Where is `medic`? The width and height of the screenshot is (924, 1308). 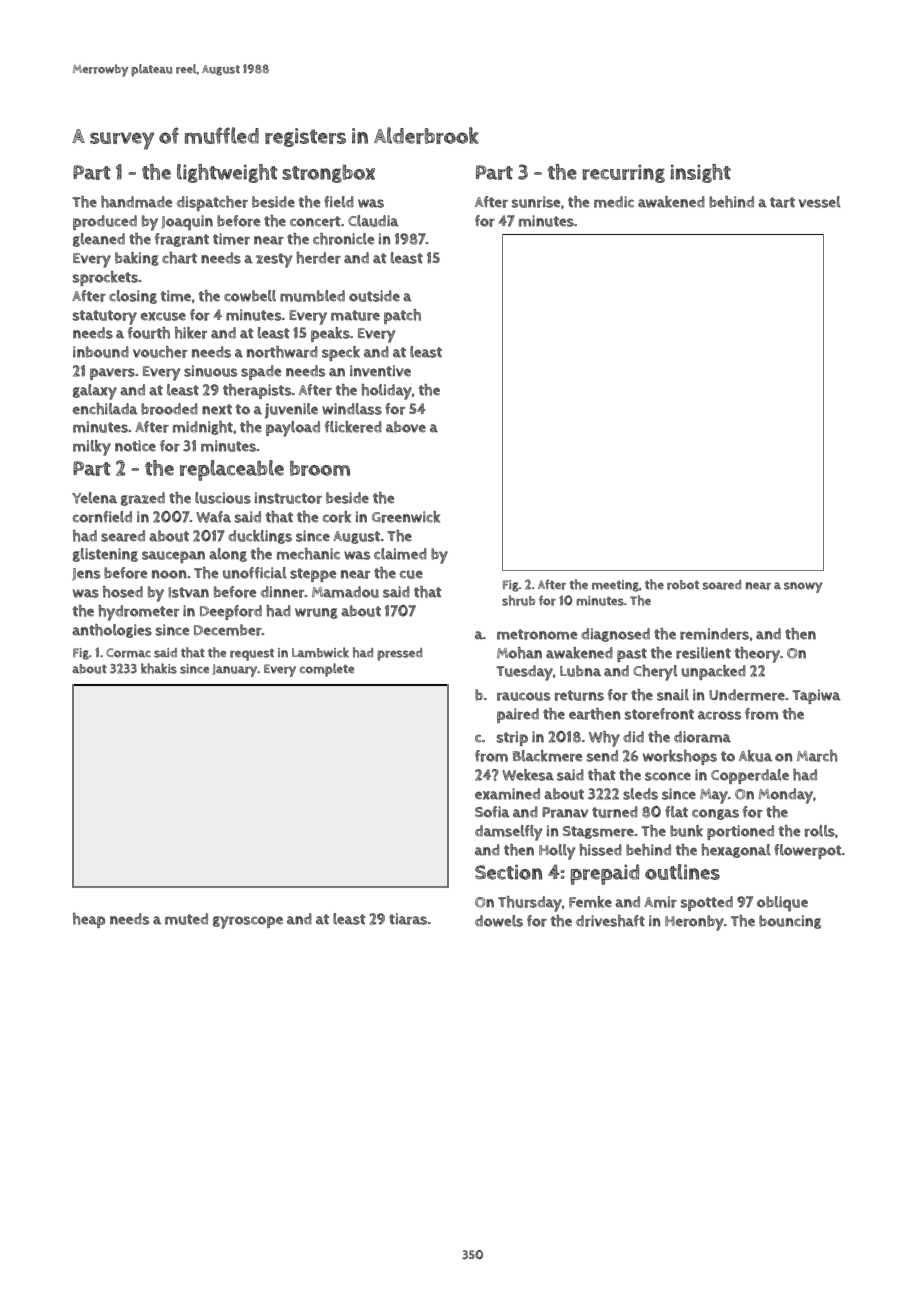
medic is located at coordinates (614, 202).
